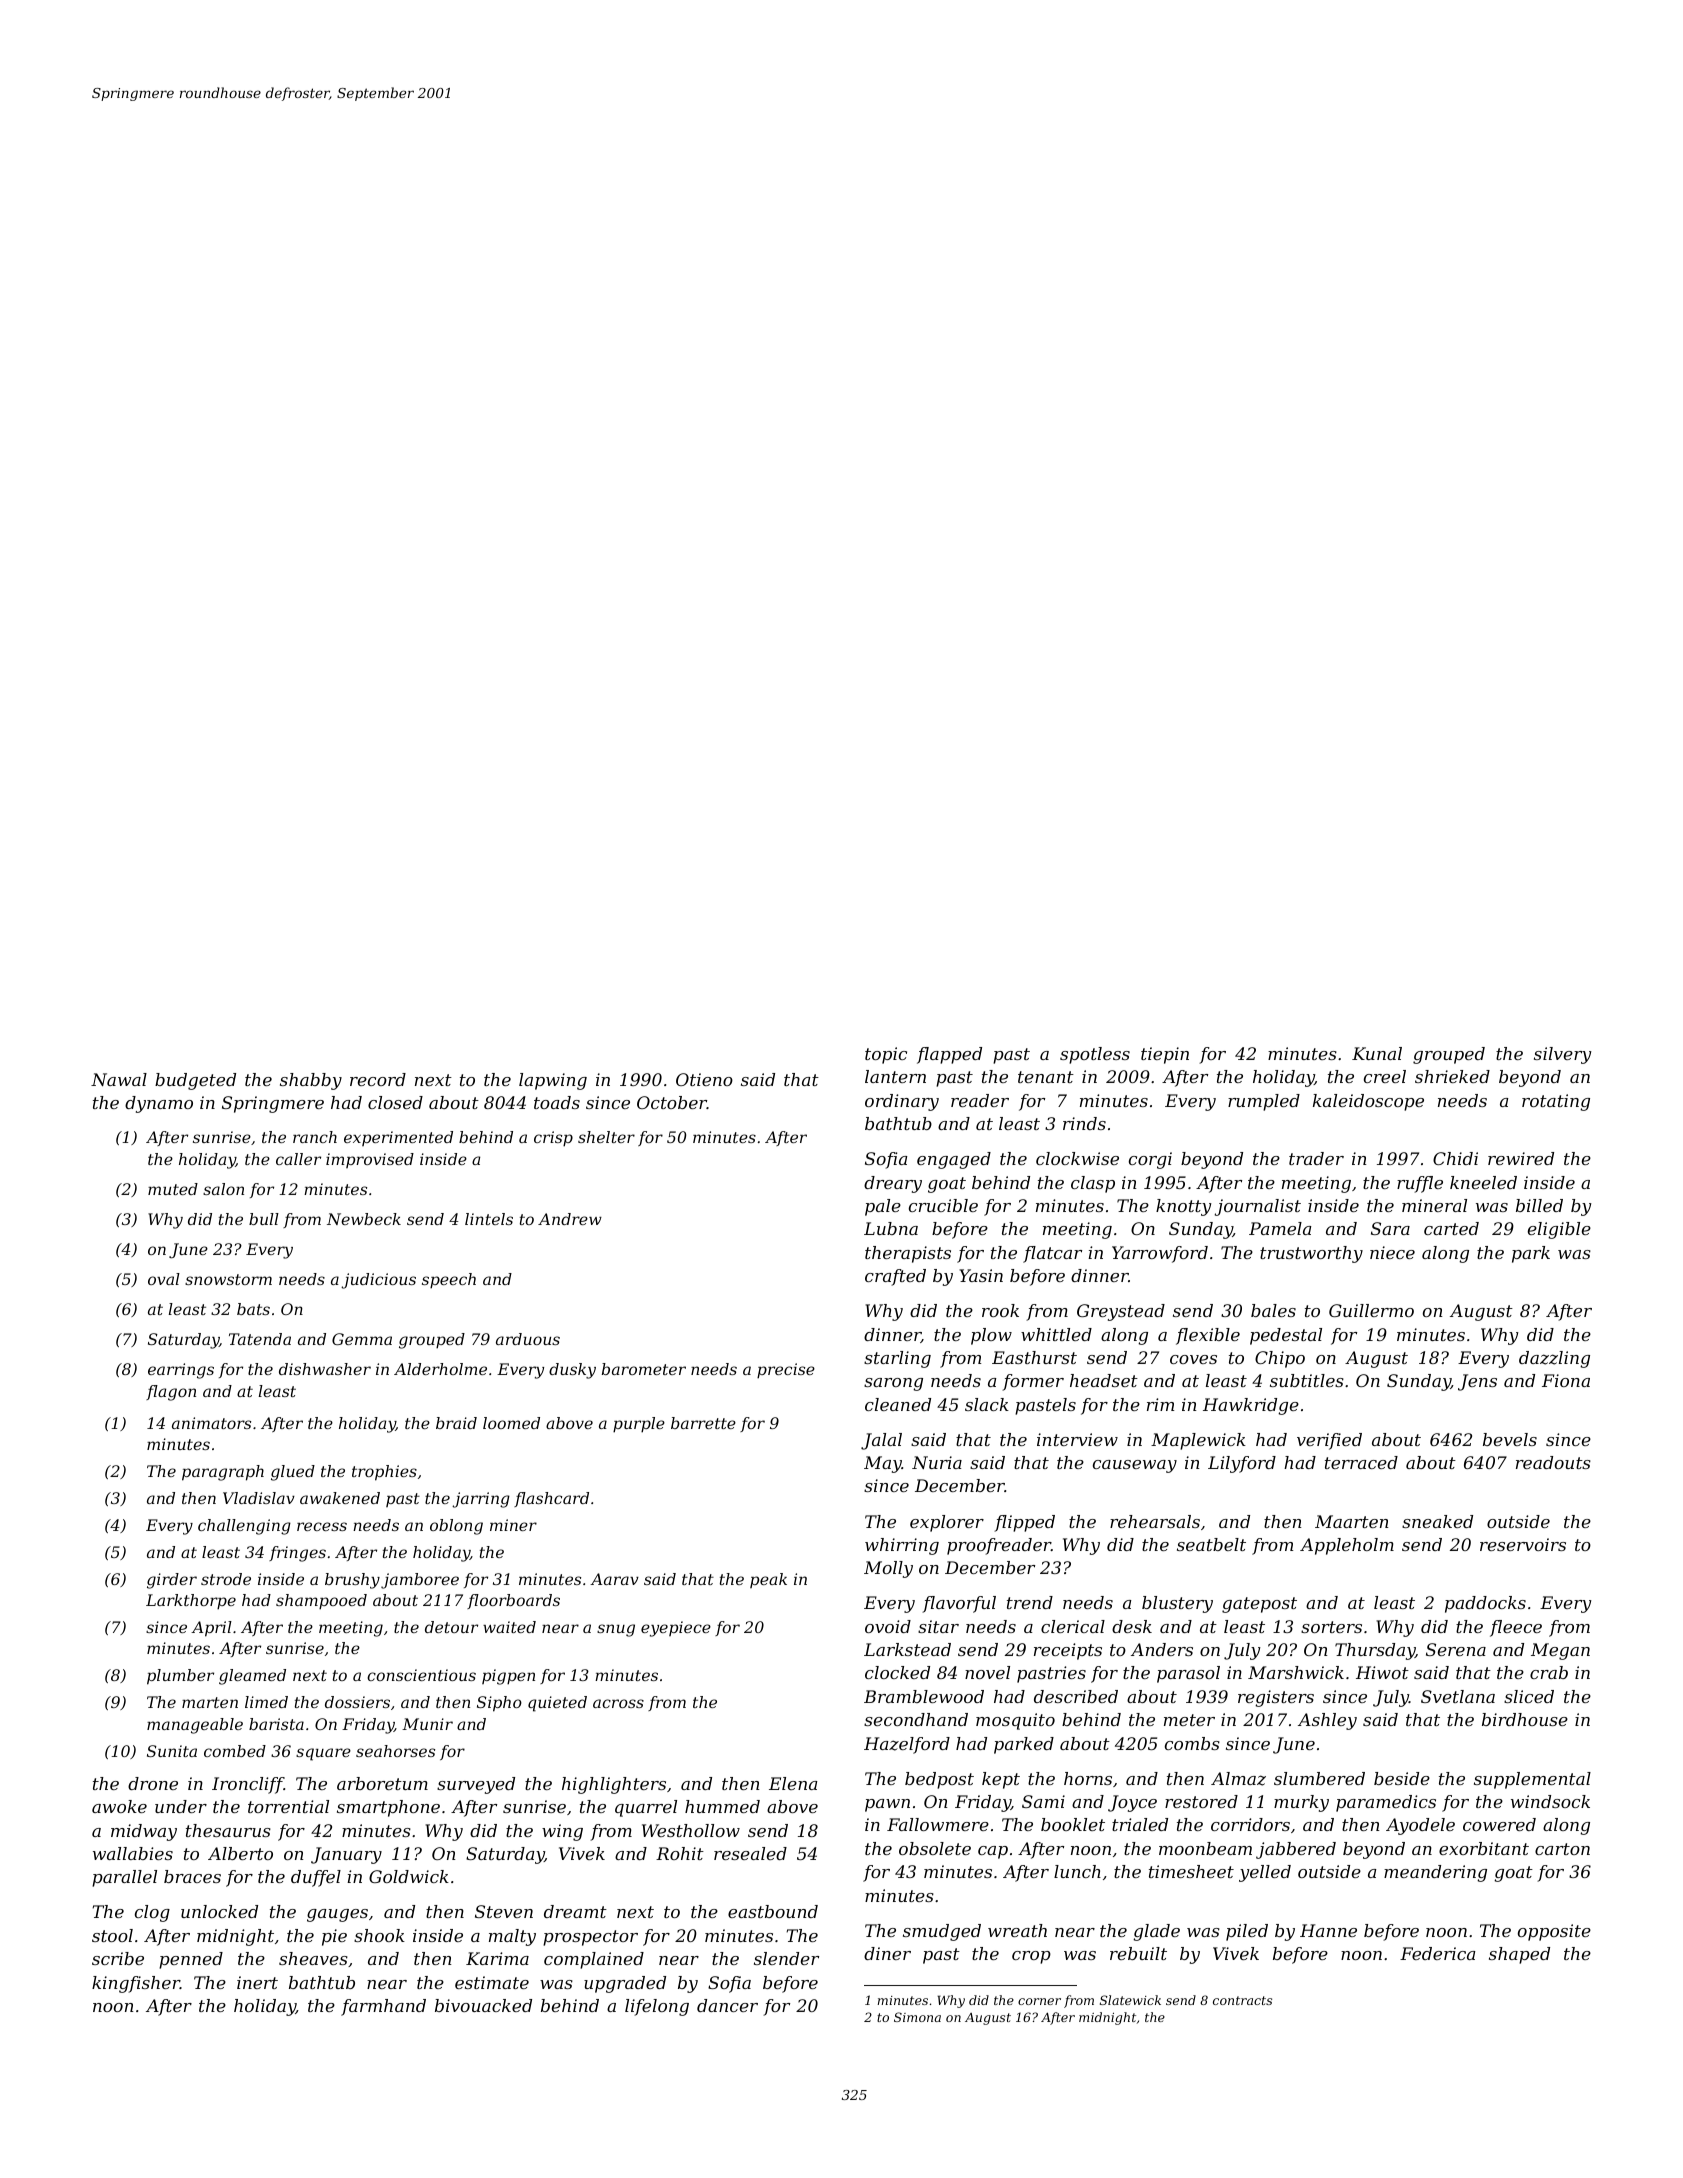  I want to click on Hazelford, so click(907, 1745).
